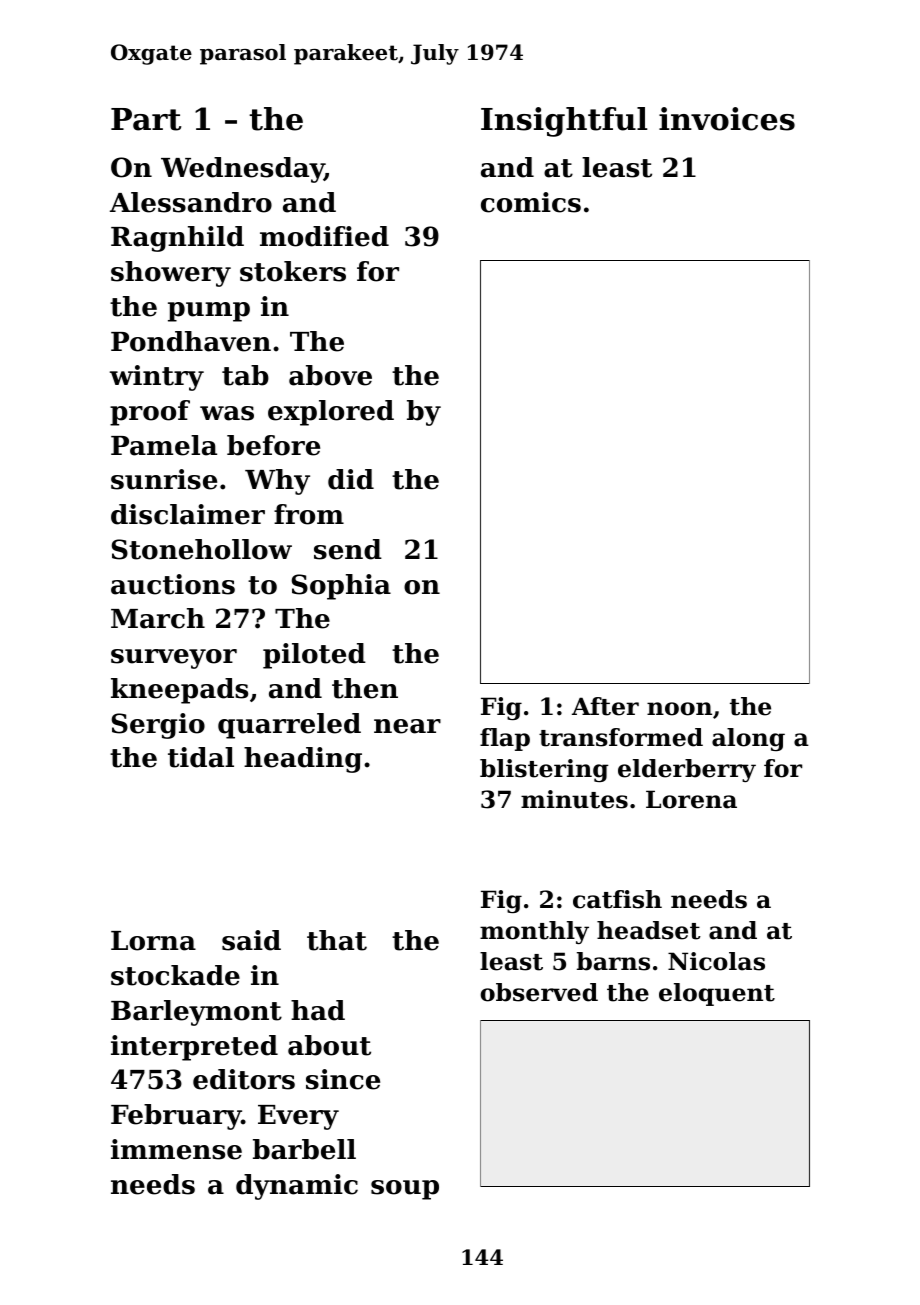 This screenshot has height=1305, width=920. I want to click on After, so click(605, 706).
